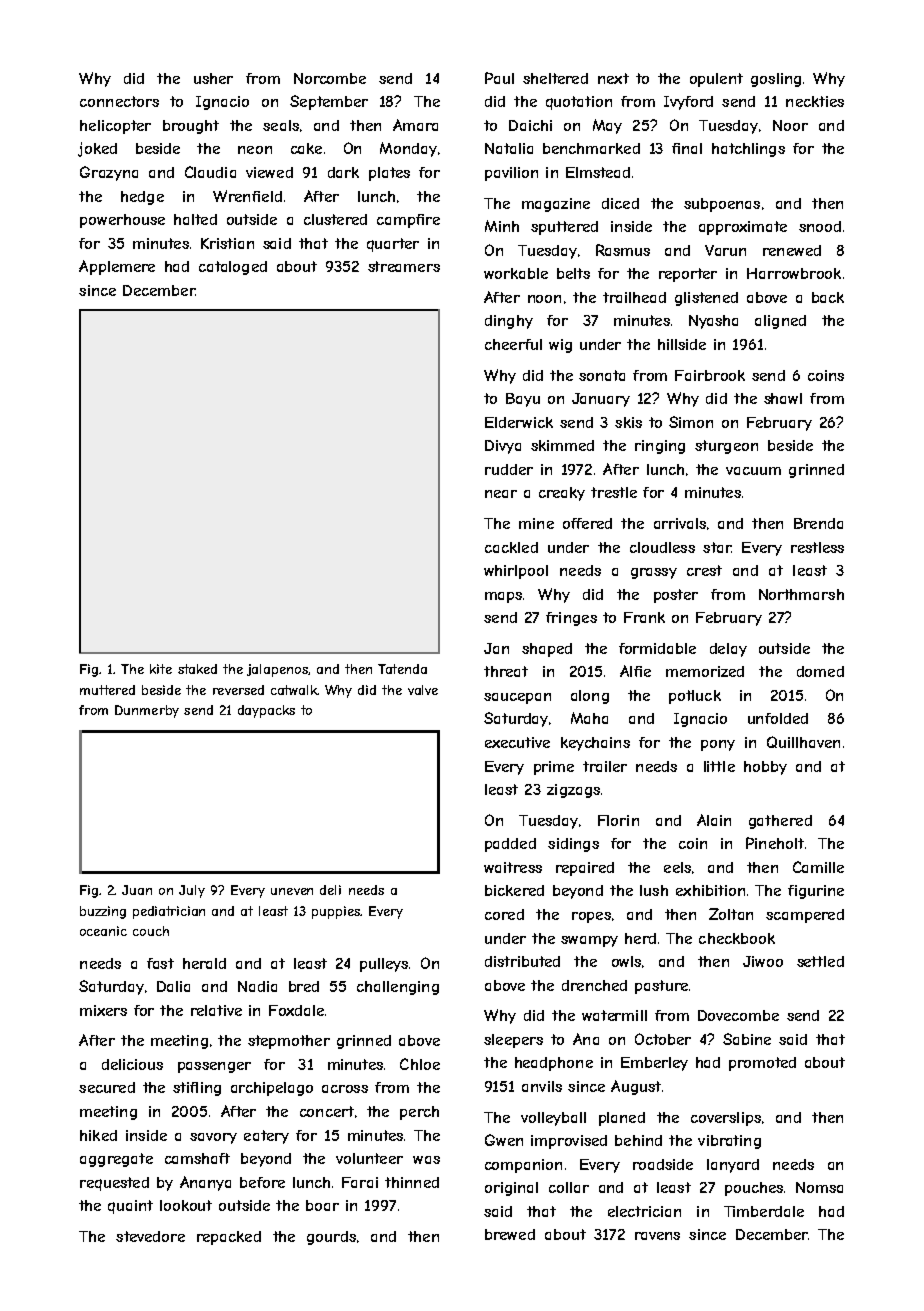  I want to click on ravens, so click(657, 1236).
